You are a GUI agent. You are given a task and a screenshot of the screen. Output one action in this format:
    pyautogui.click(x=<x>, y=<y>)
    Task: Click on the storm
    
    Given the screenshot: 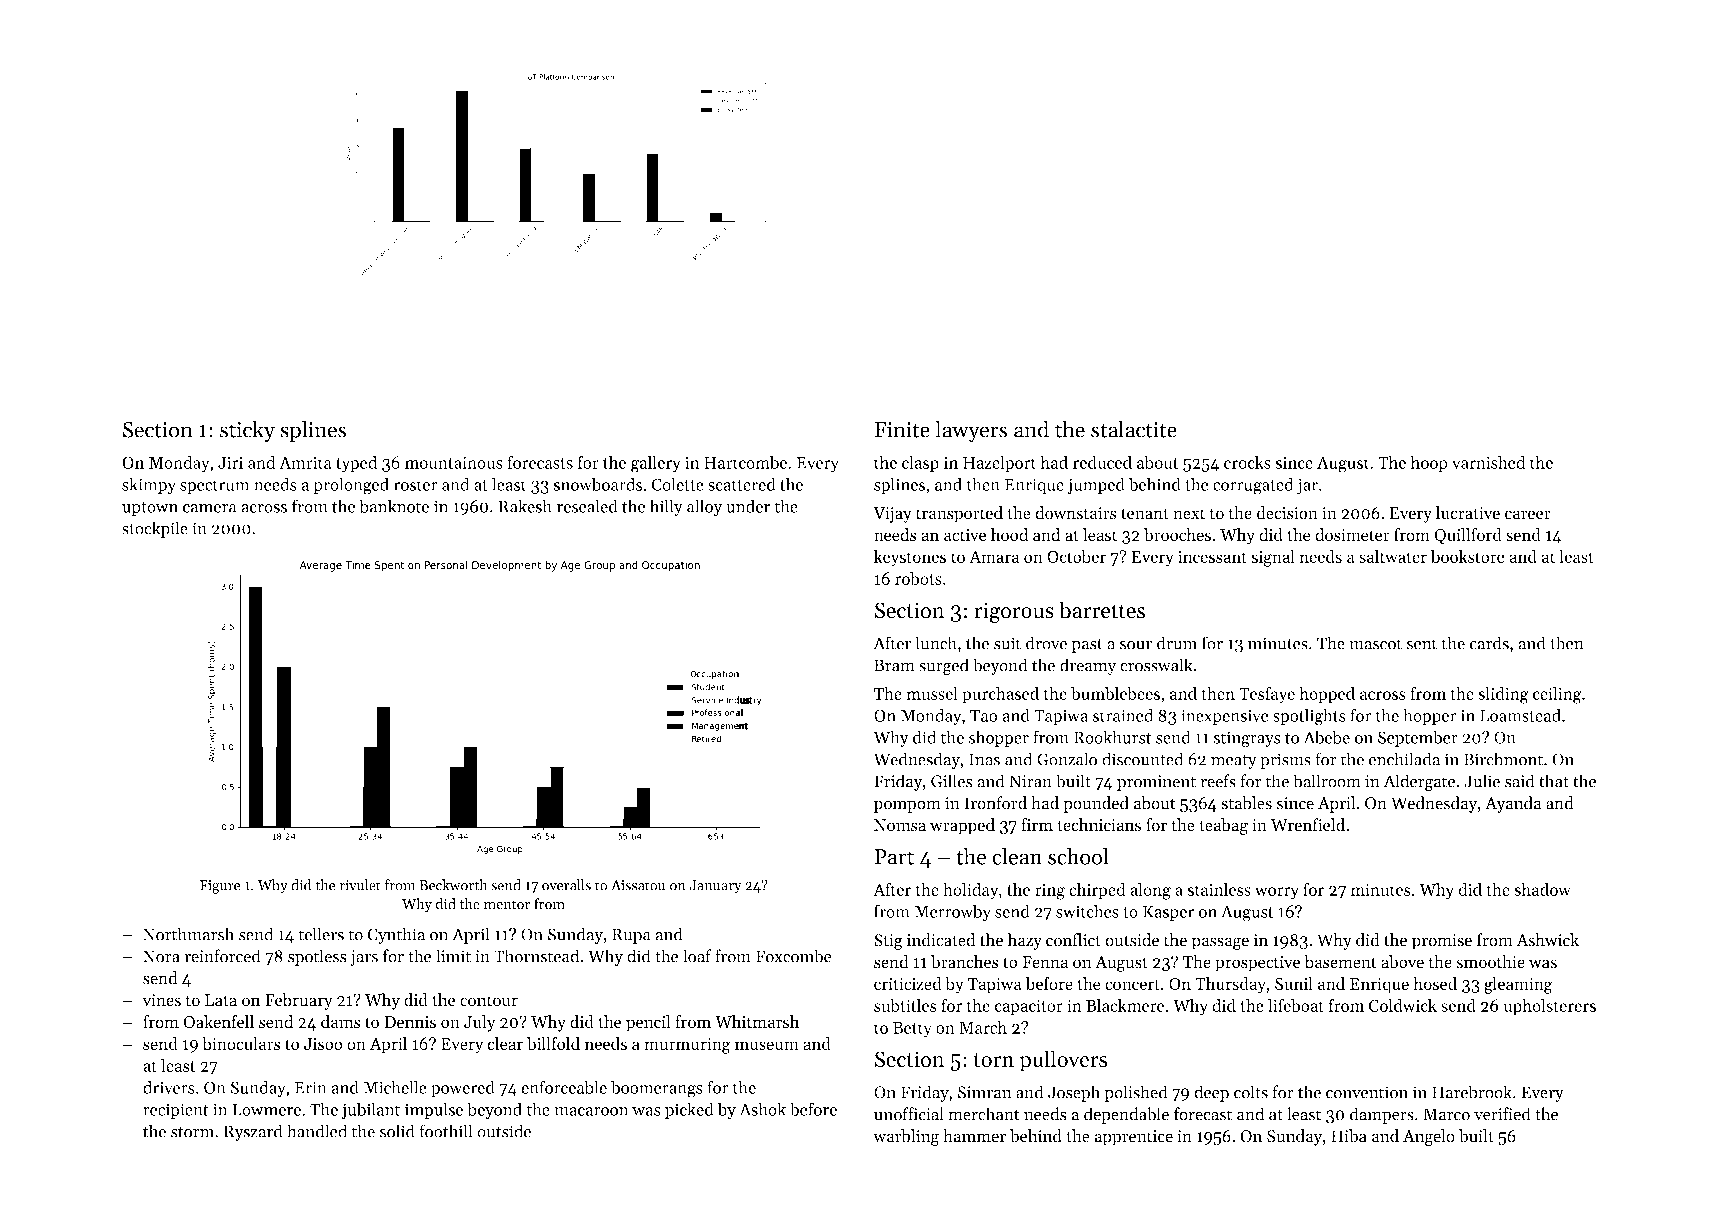 What is the action you would take?
    pyautogui.click(x=192, y=1132)
